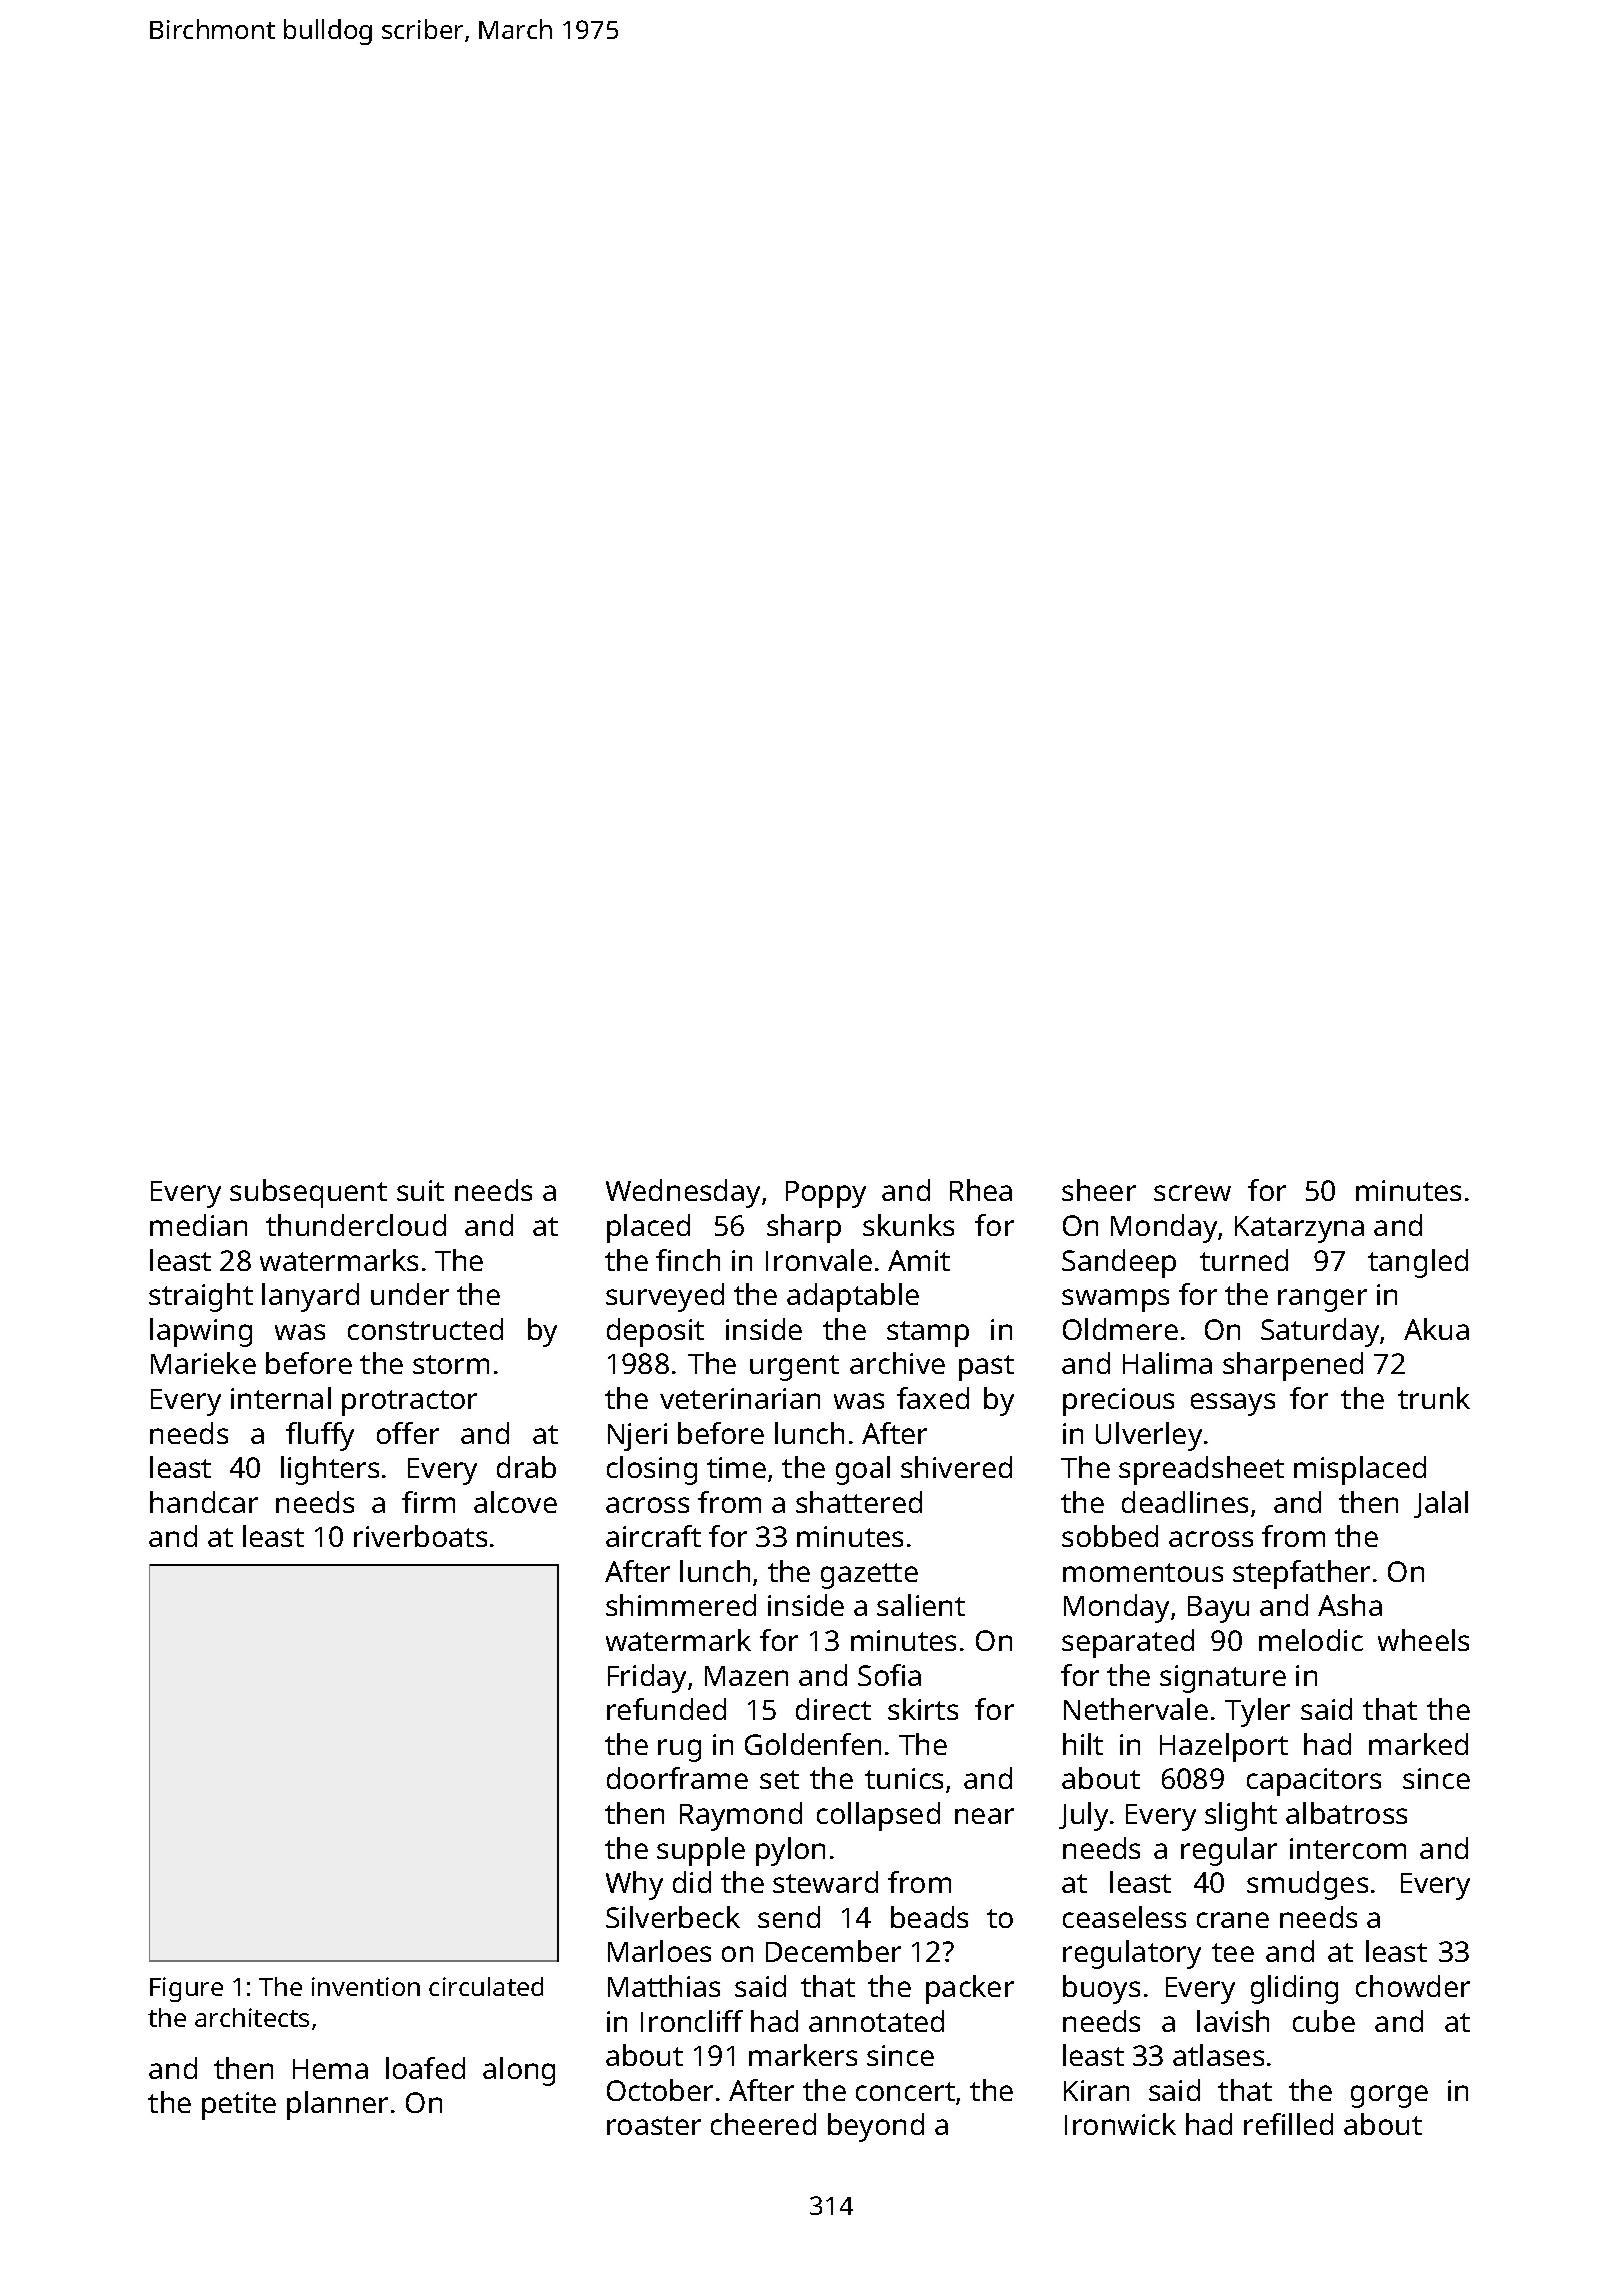 Image resolution: width=1620 pixels, height=2292 pixels. What do you see at coordinates (1436, 1329) in the screenshot?
I see `Akua` at bounding box center [1436, 1329].
